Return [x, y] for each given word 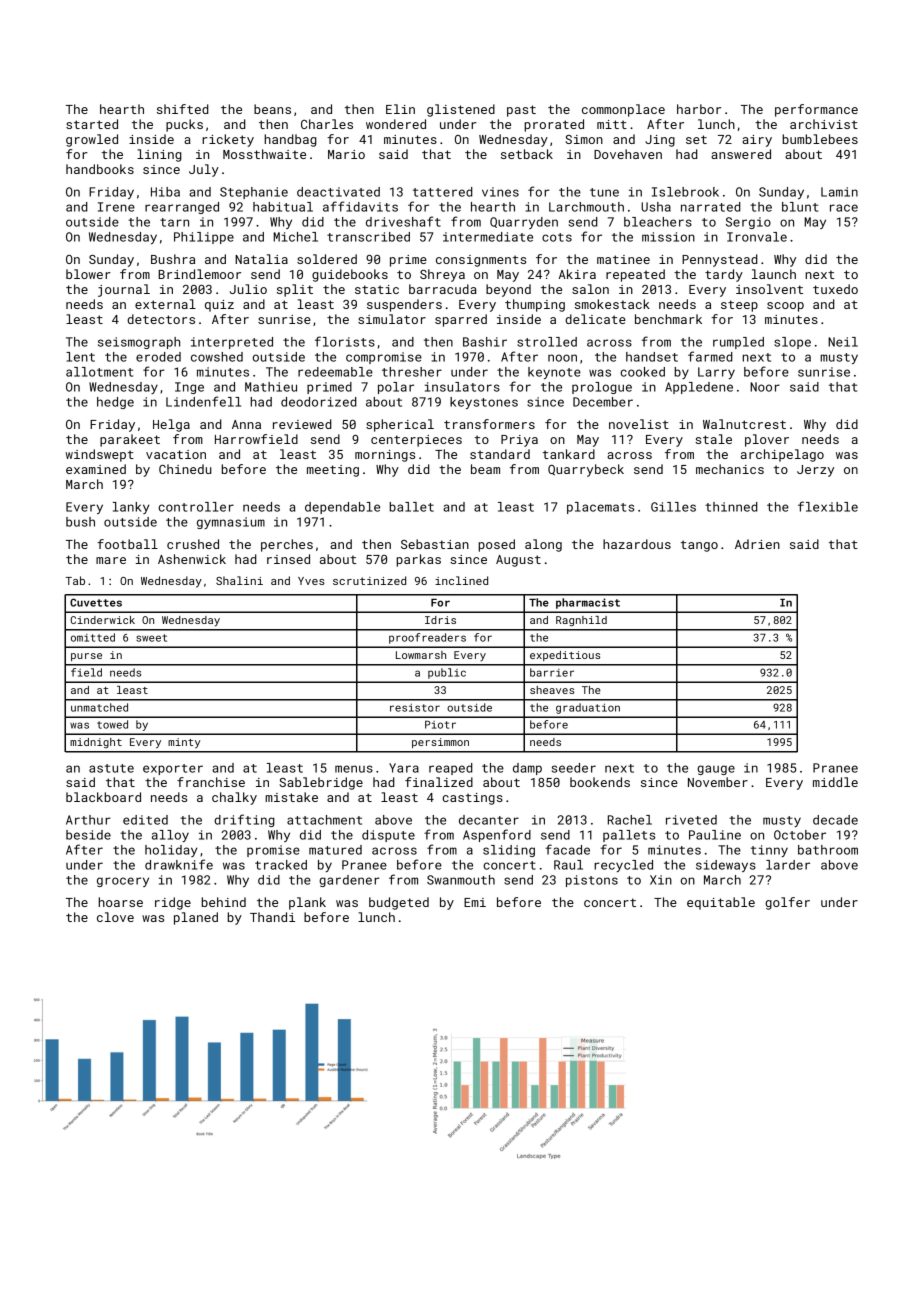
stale [713, 439]
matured [335, 850]
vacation [176, 454]
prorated [554, 125]
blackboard [103, 797]
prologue [602, 388]
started [92, 124]
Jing [660, 141]
